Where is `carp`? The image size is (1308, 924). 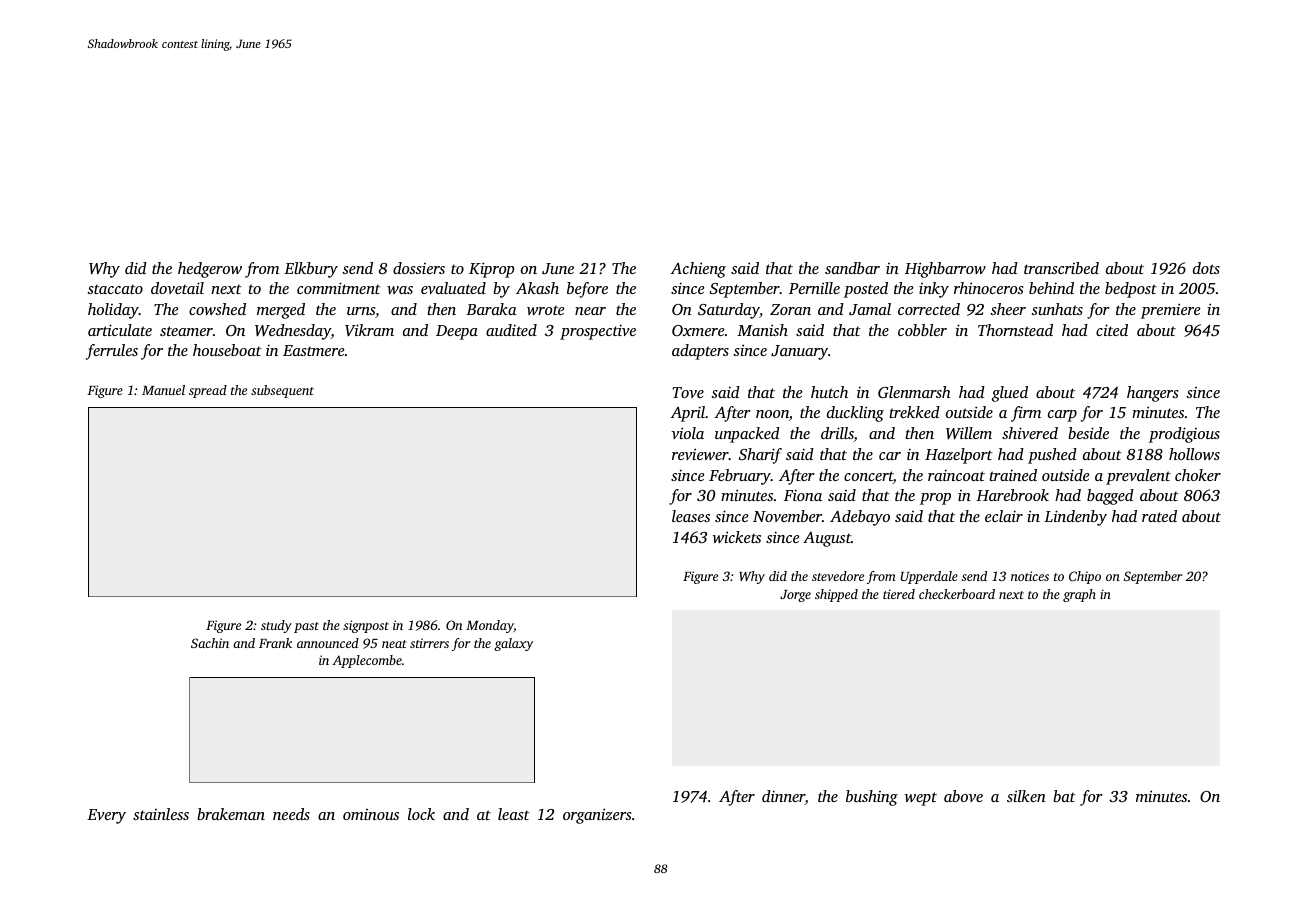 carp is located at coordinates (1062, 416).
